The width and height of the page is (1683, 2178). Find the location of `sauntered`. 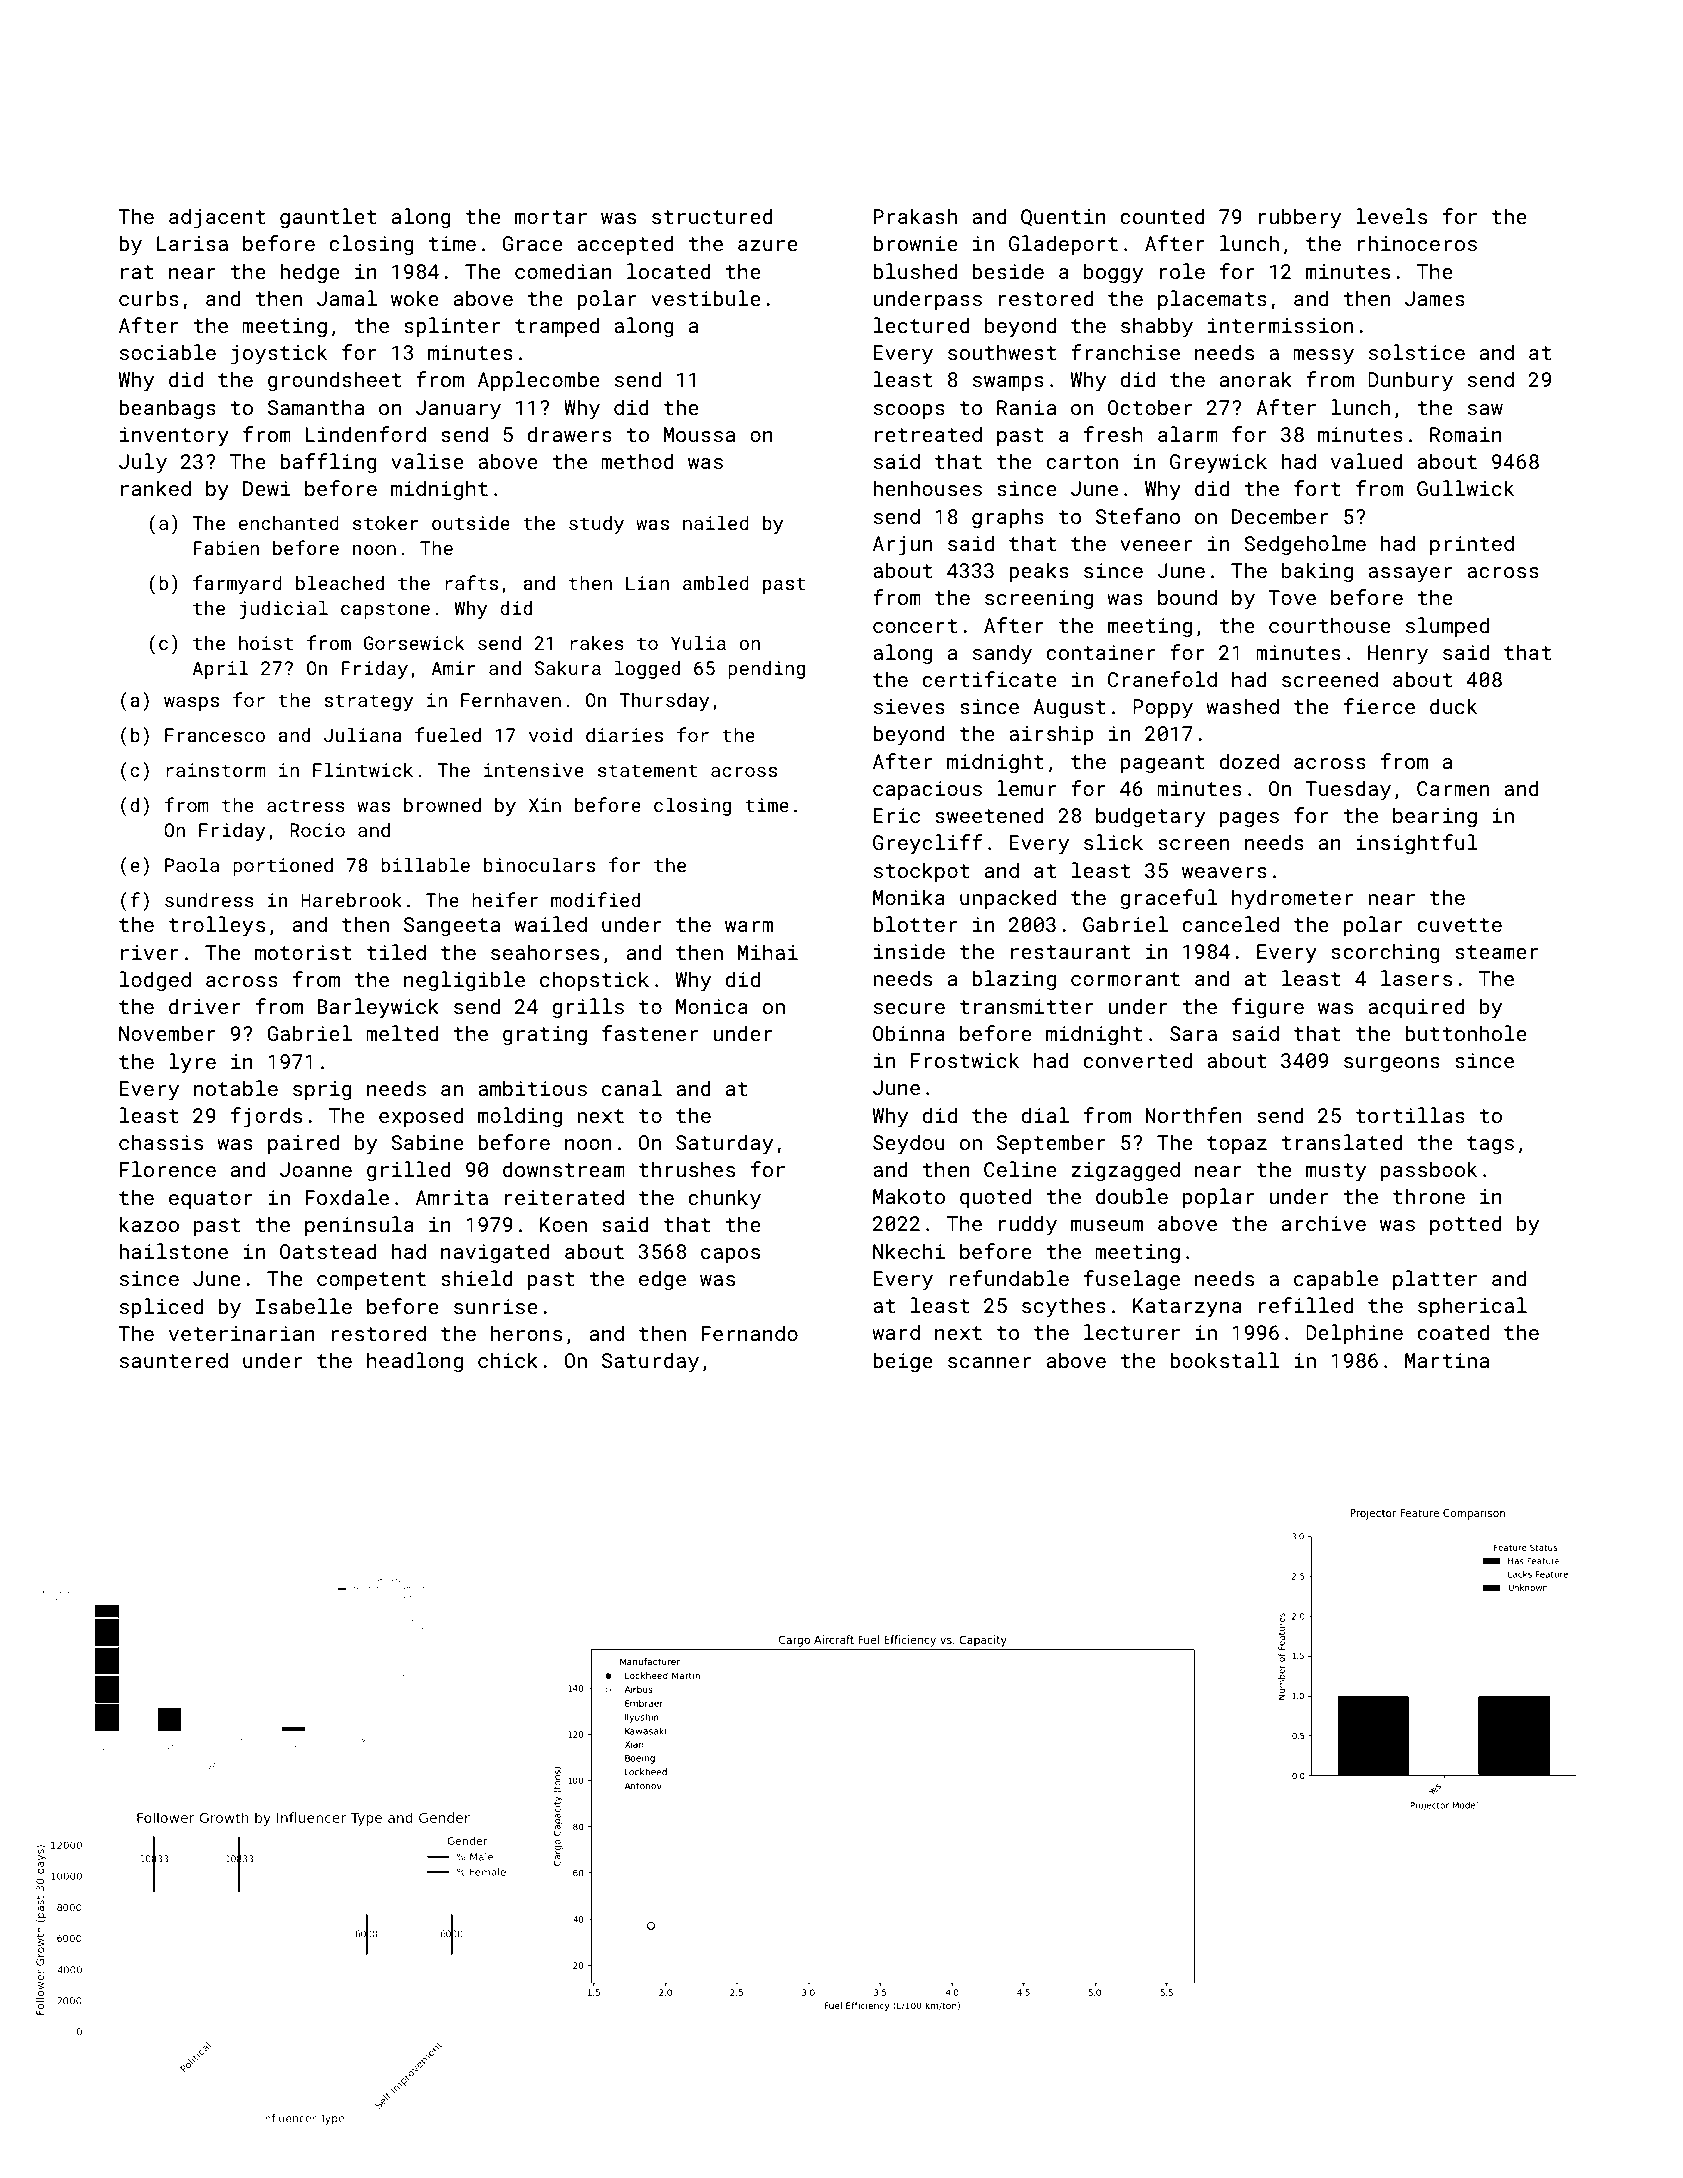

sauntered is located at coordinates (174, 1360).
